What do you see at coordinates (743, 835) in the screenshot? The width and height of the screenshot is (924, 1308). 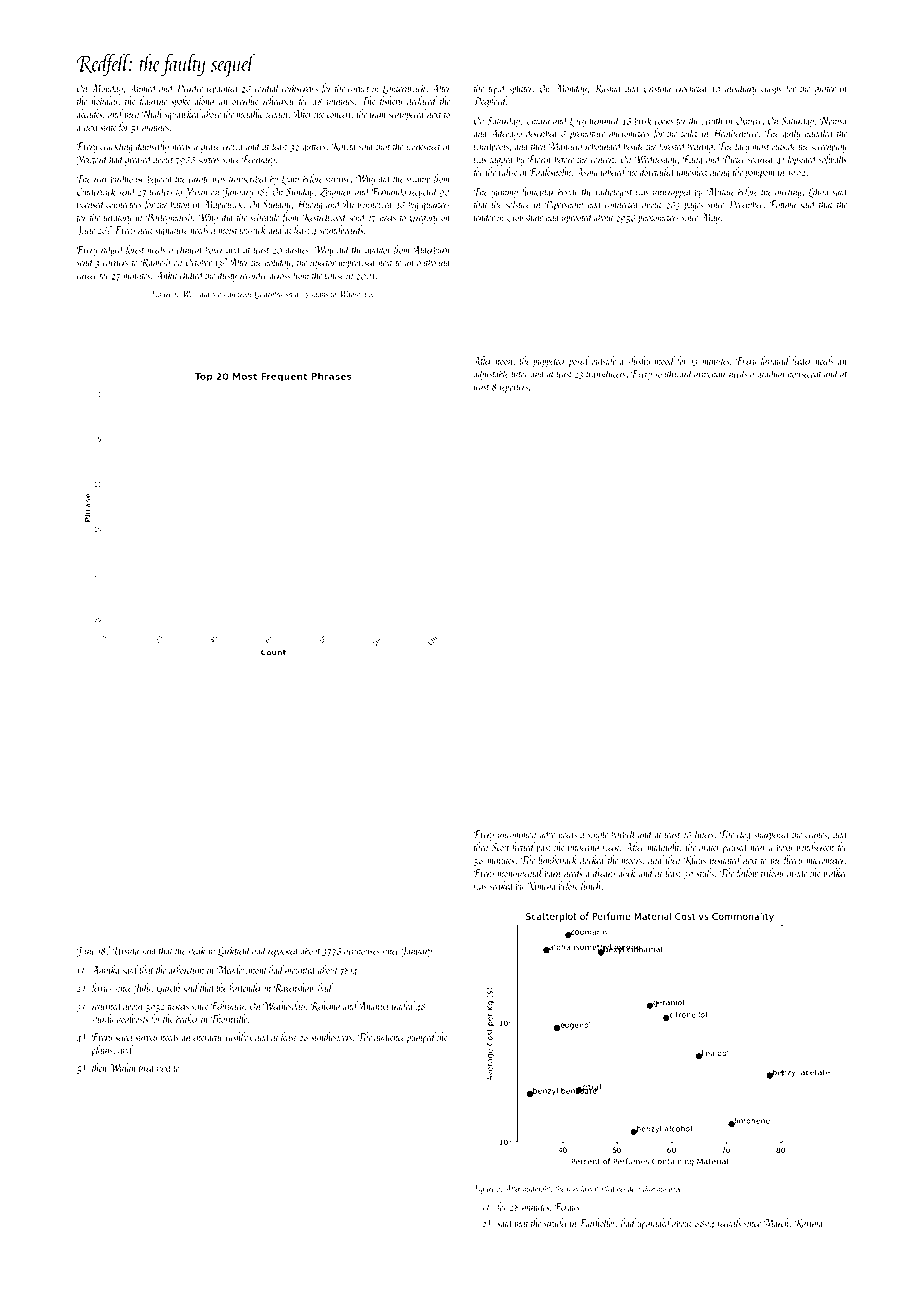 I see `clog` at bounding box center [743, 835].
